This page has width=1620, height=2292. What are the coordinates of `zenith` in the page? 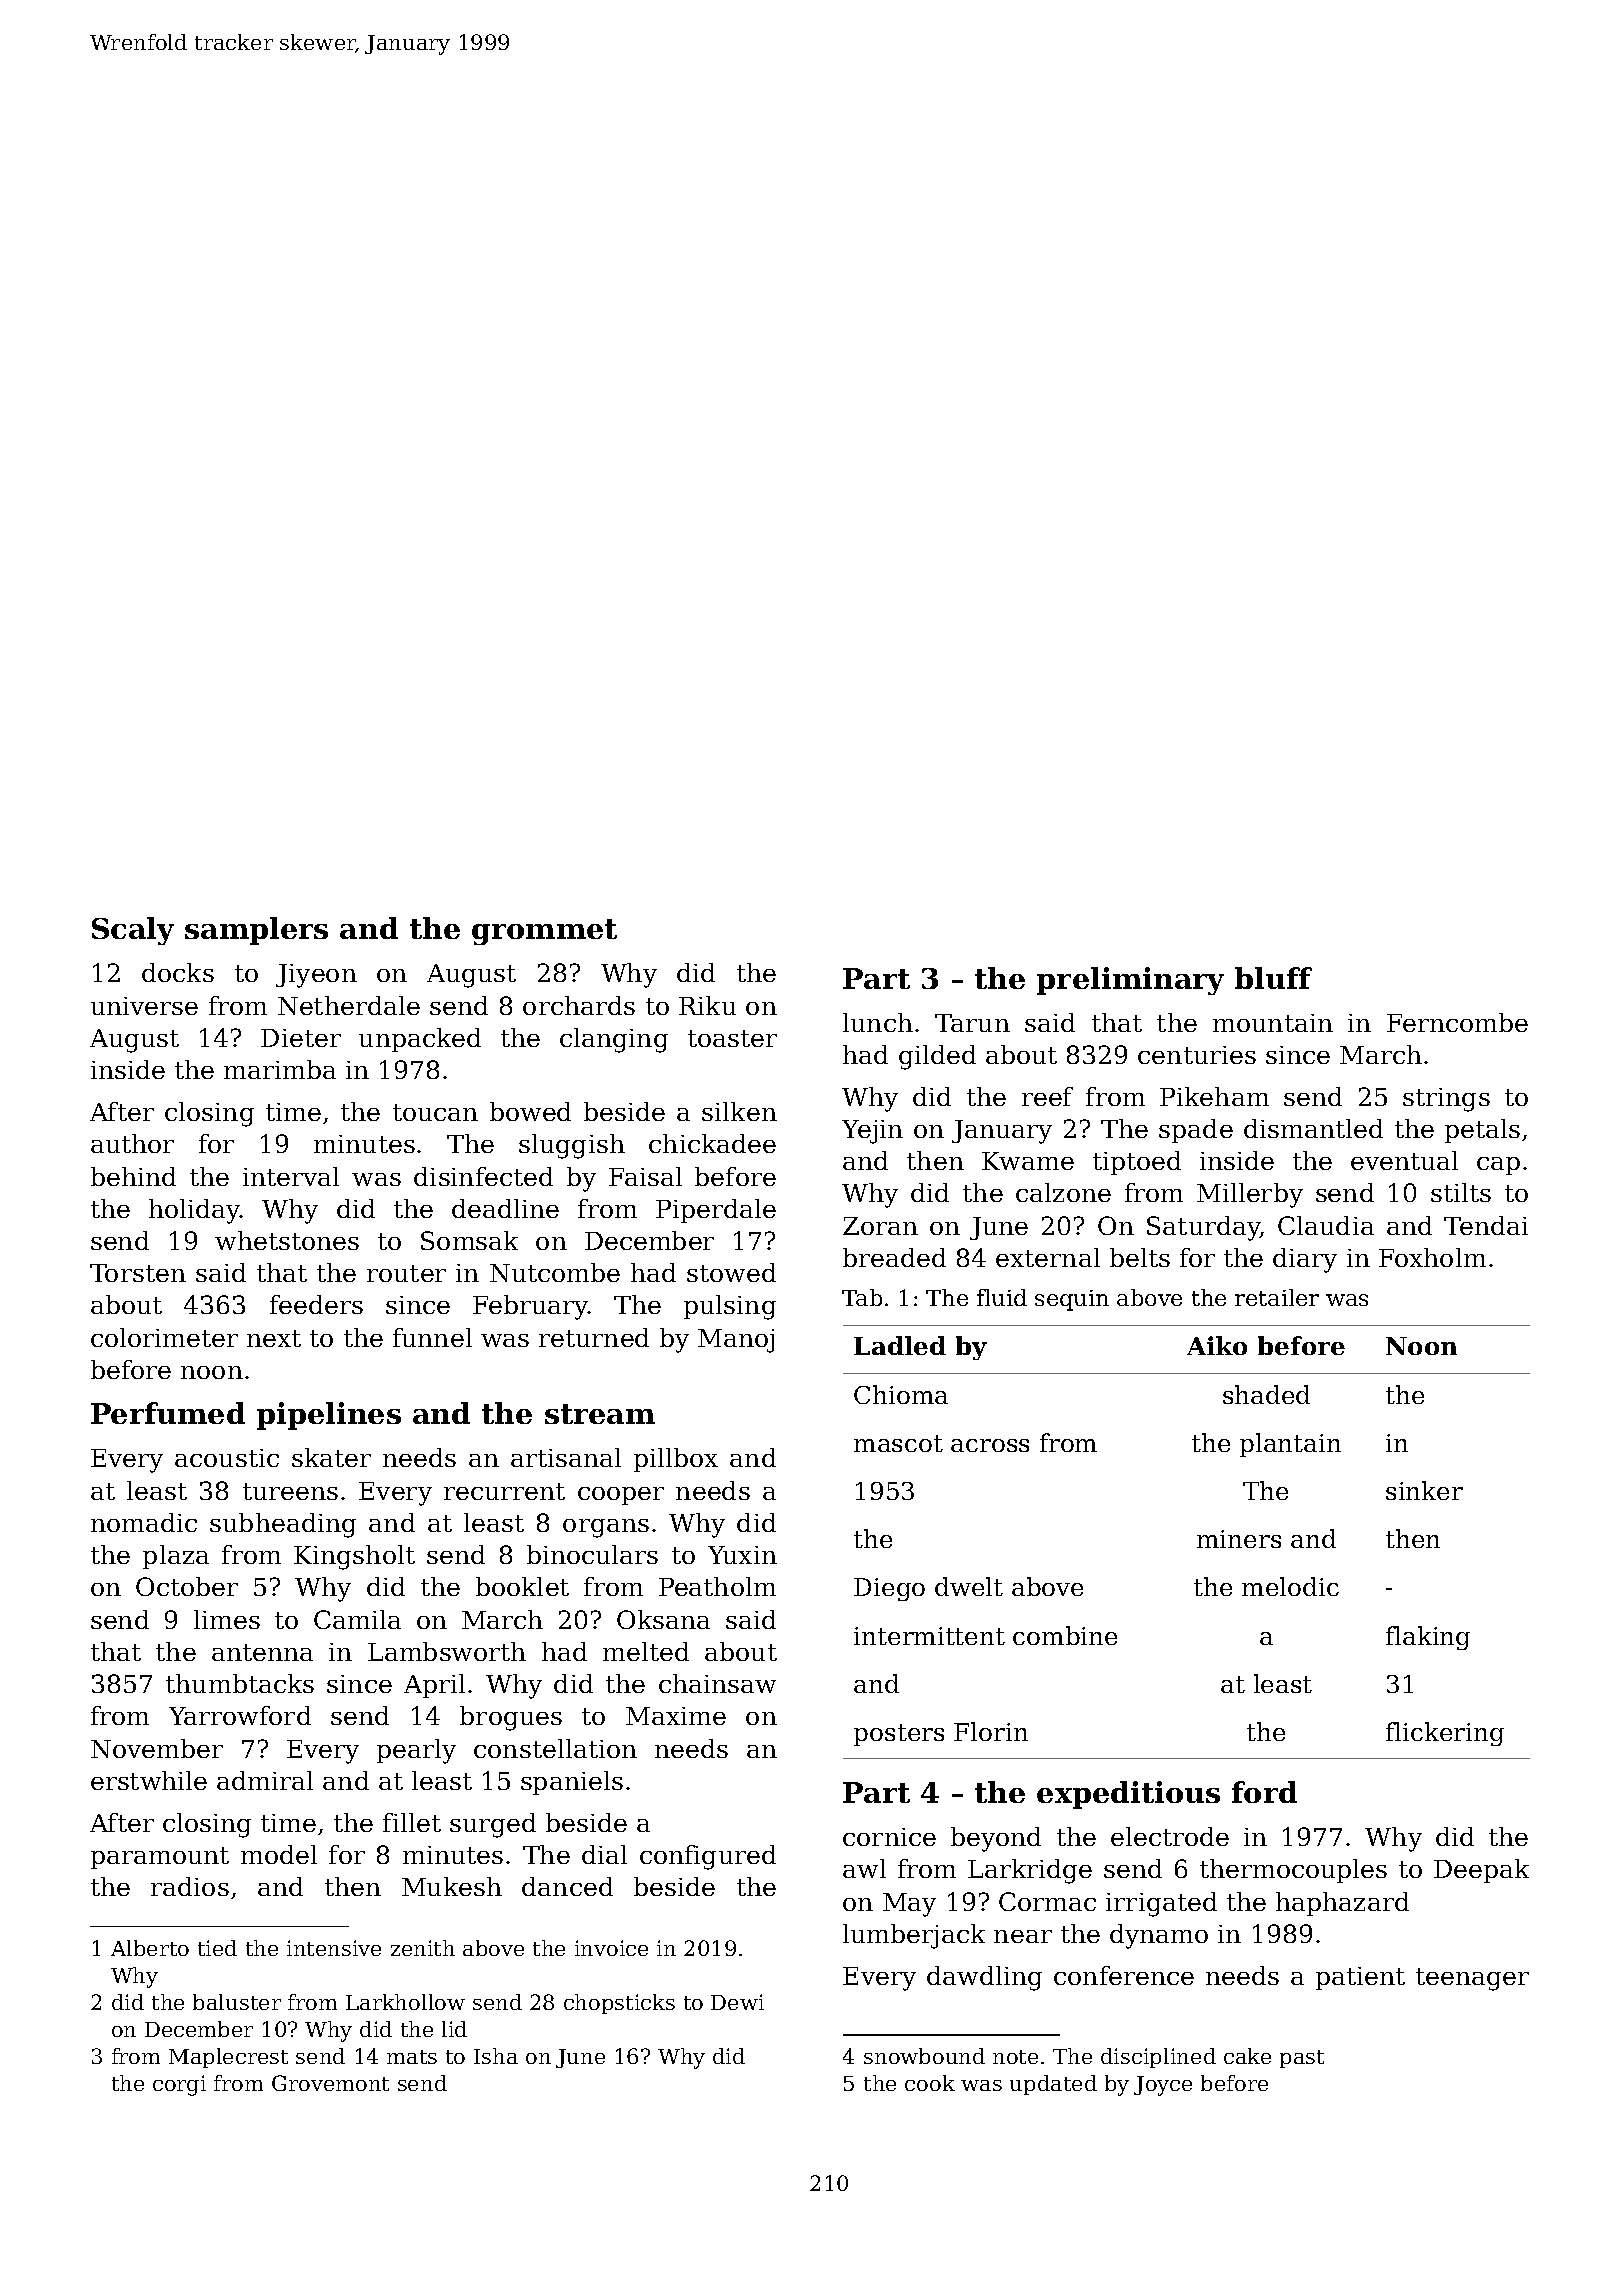 It's located at (423, 1948).
